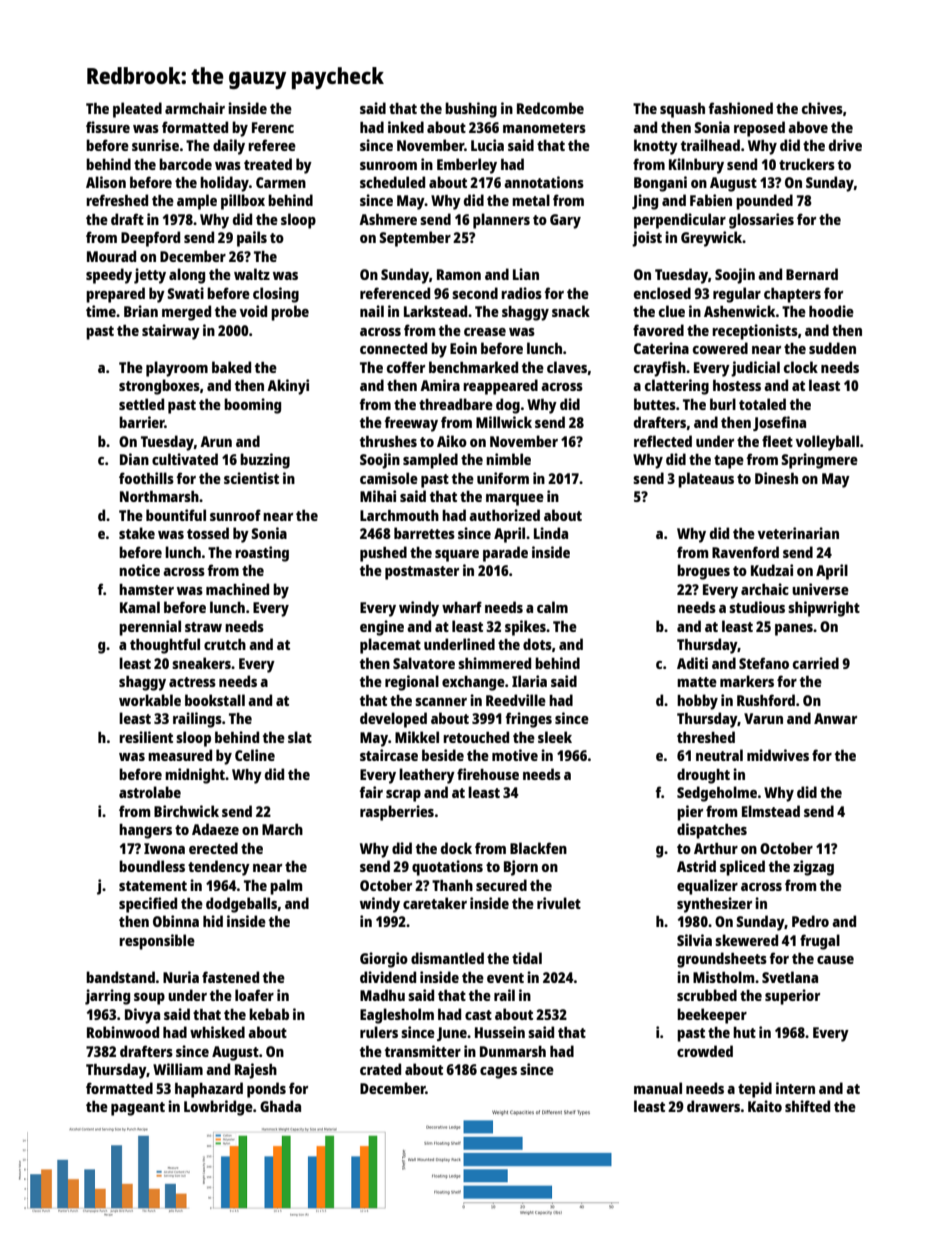 The height and width of the page is (1233, 952). Describe the element at coordinates (300, 737) in the page. I see `slat` at that location.
